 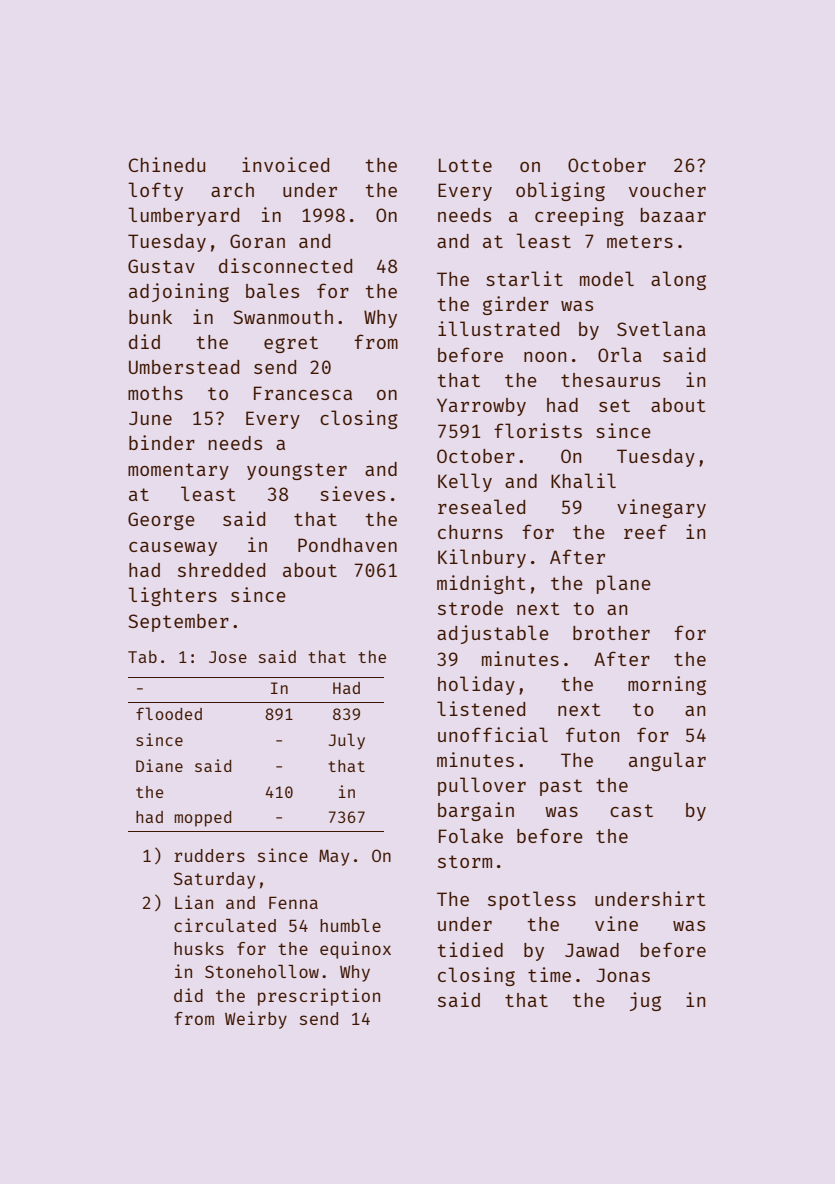 What do you see at coordinates (162, 442) in the document?
I see `binder` at bounding box center [162, 442].
